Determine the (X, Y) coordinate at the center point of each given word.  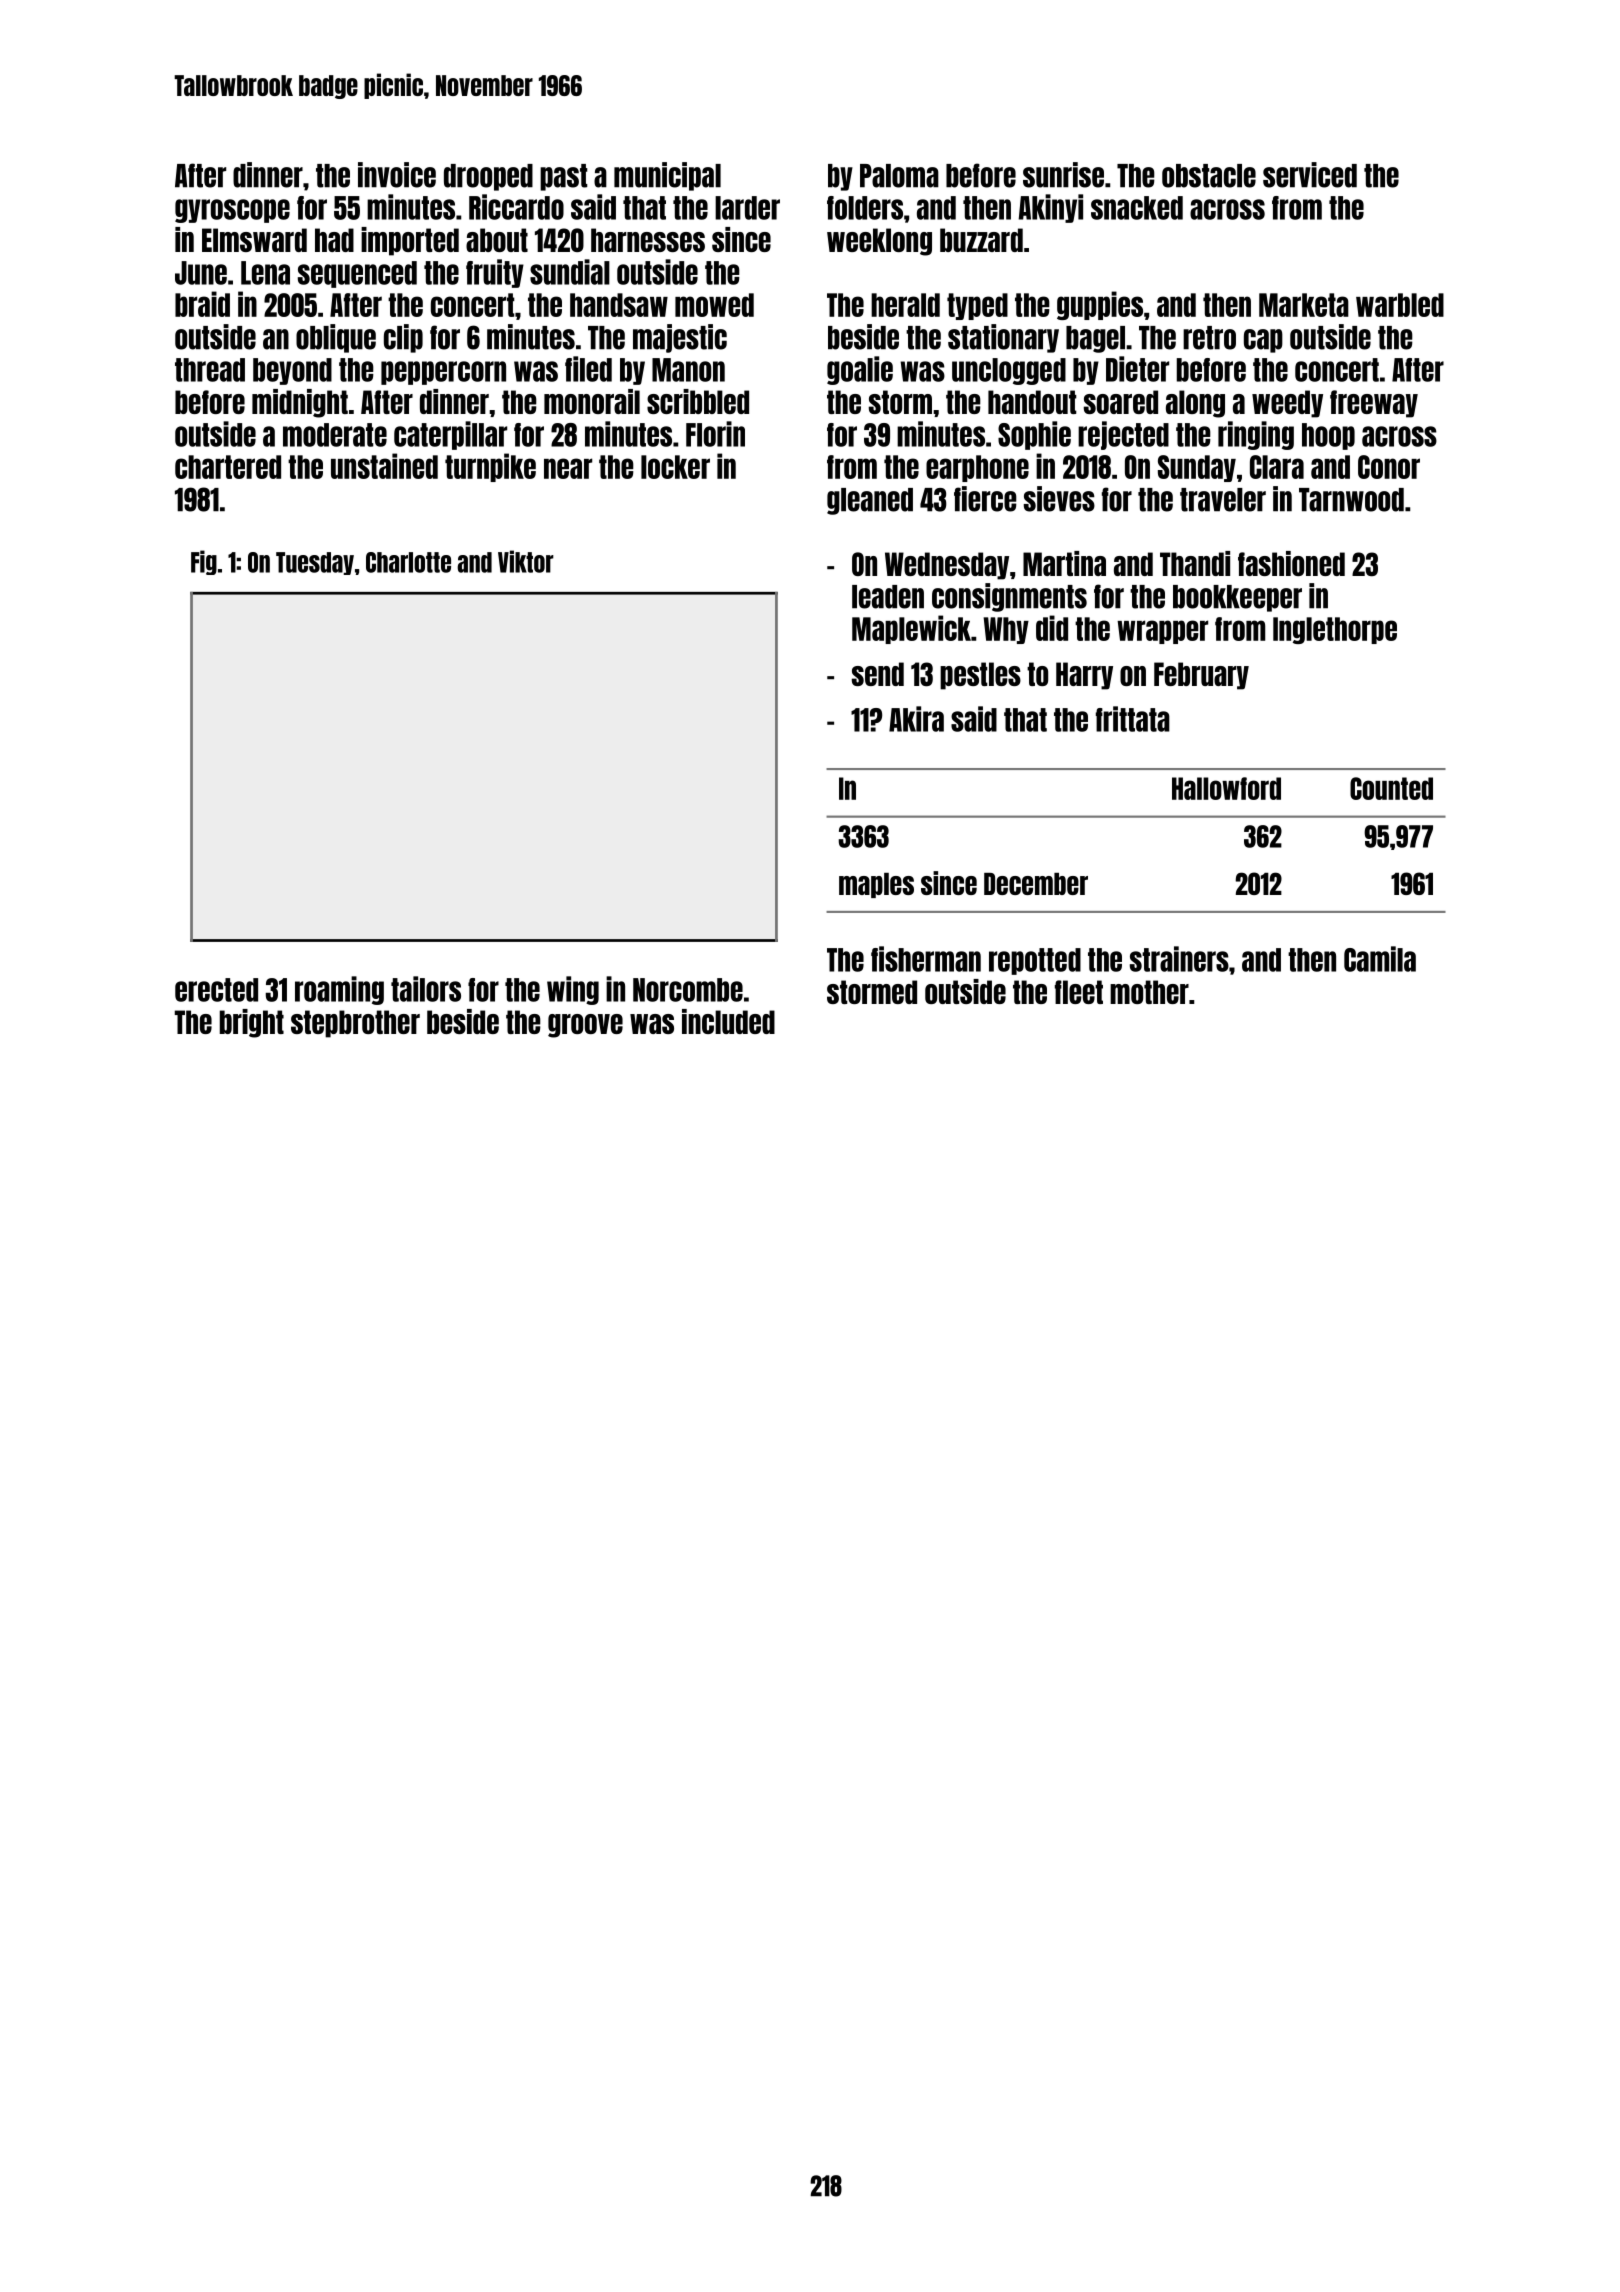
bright (252, 1023)
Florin (715, 434)
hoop (1328, 436)
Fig (204, 562)
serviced (1310, 175)
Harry (1084, 676)
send (878, 674)
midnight (300, 403)
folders (865, 208)
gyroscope (232, 211)
